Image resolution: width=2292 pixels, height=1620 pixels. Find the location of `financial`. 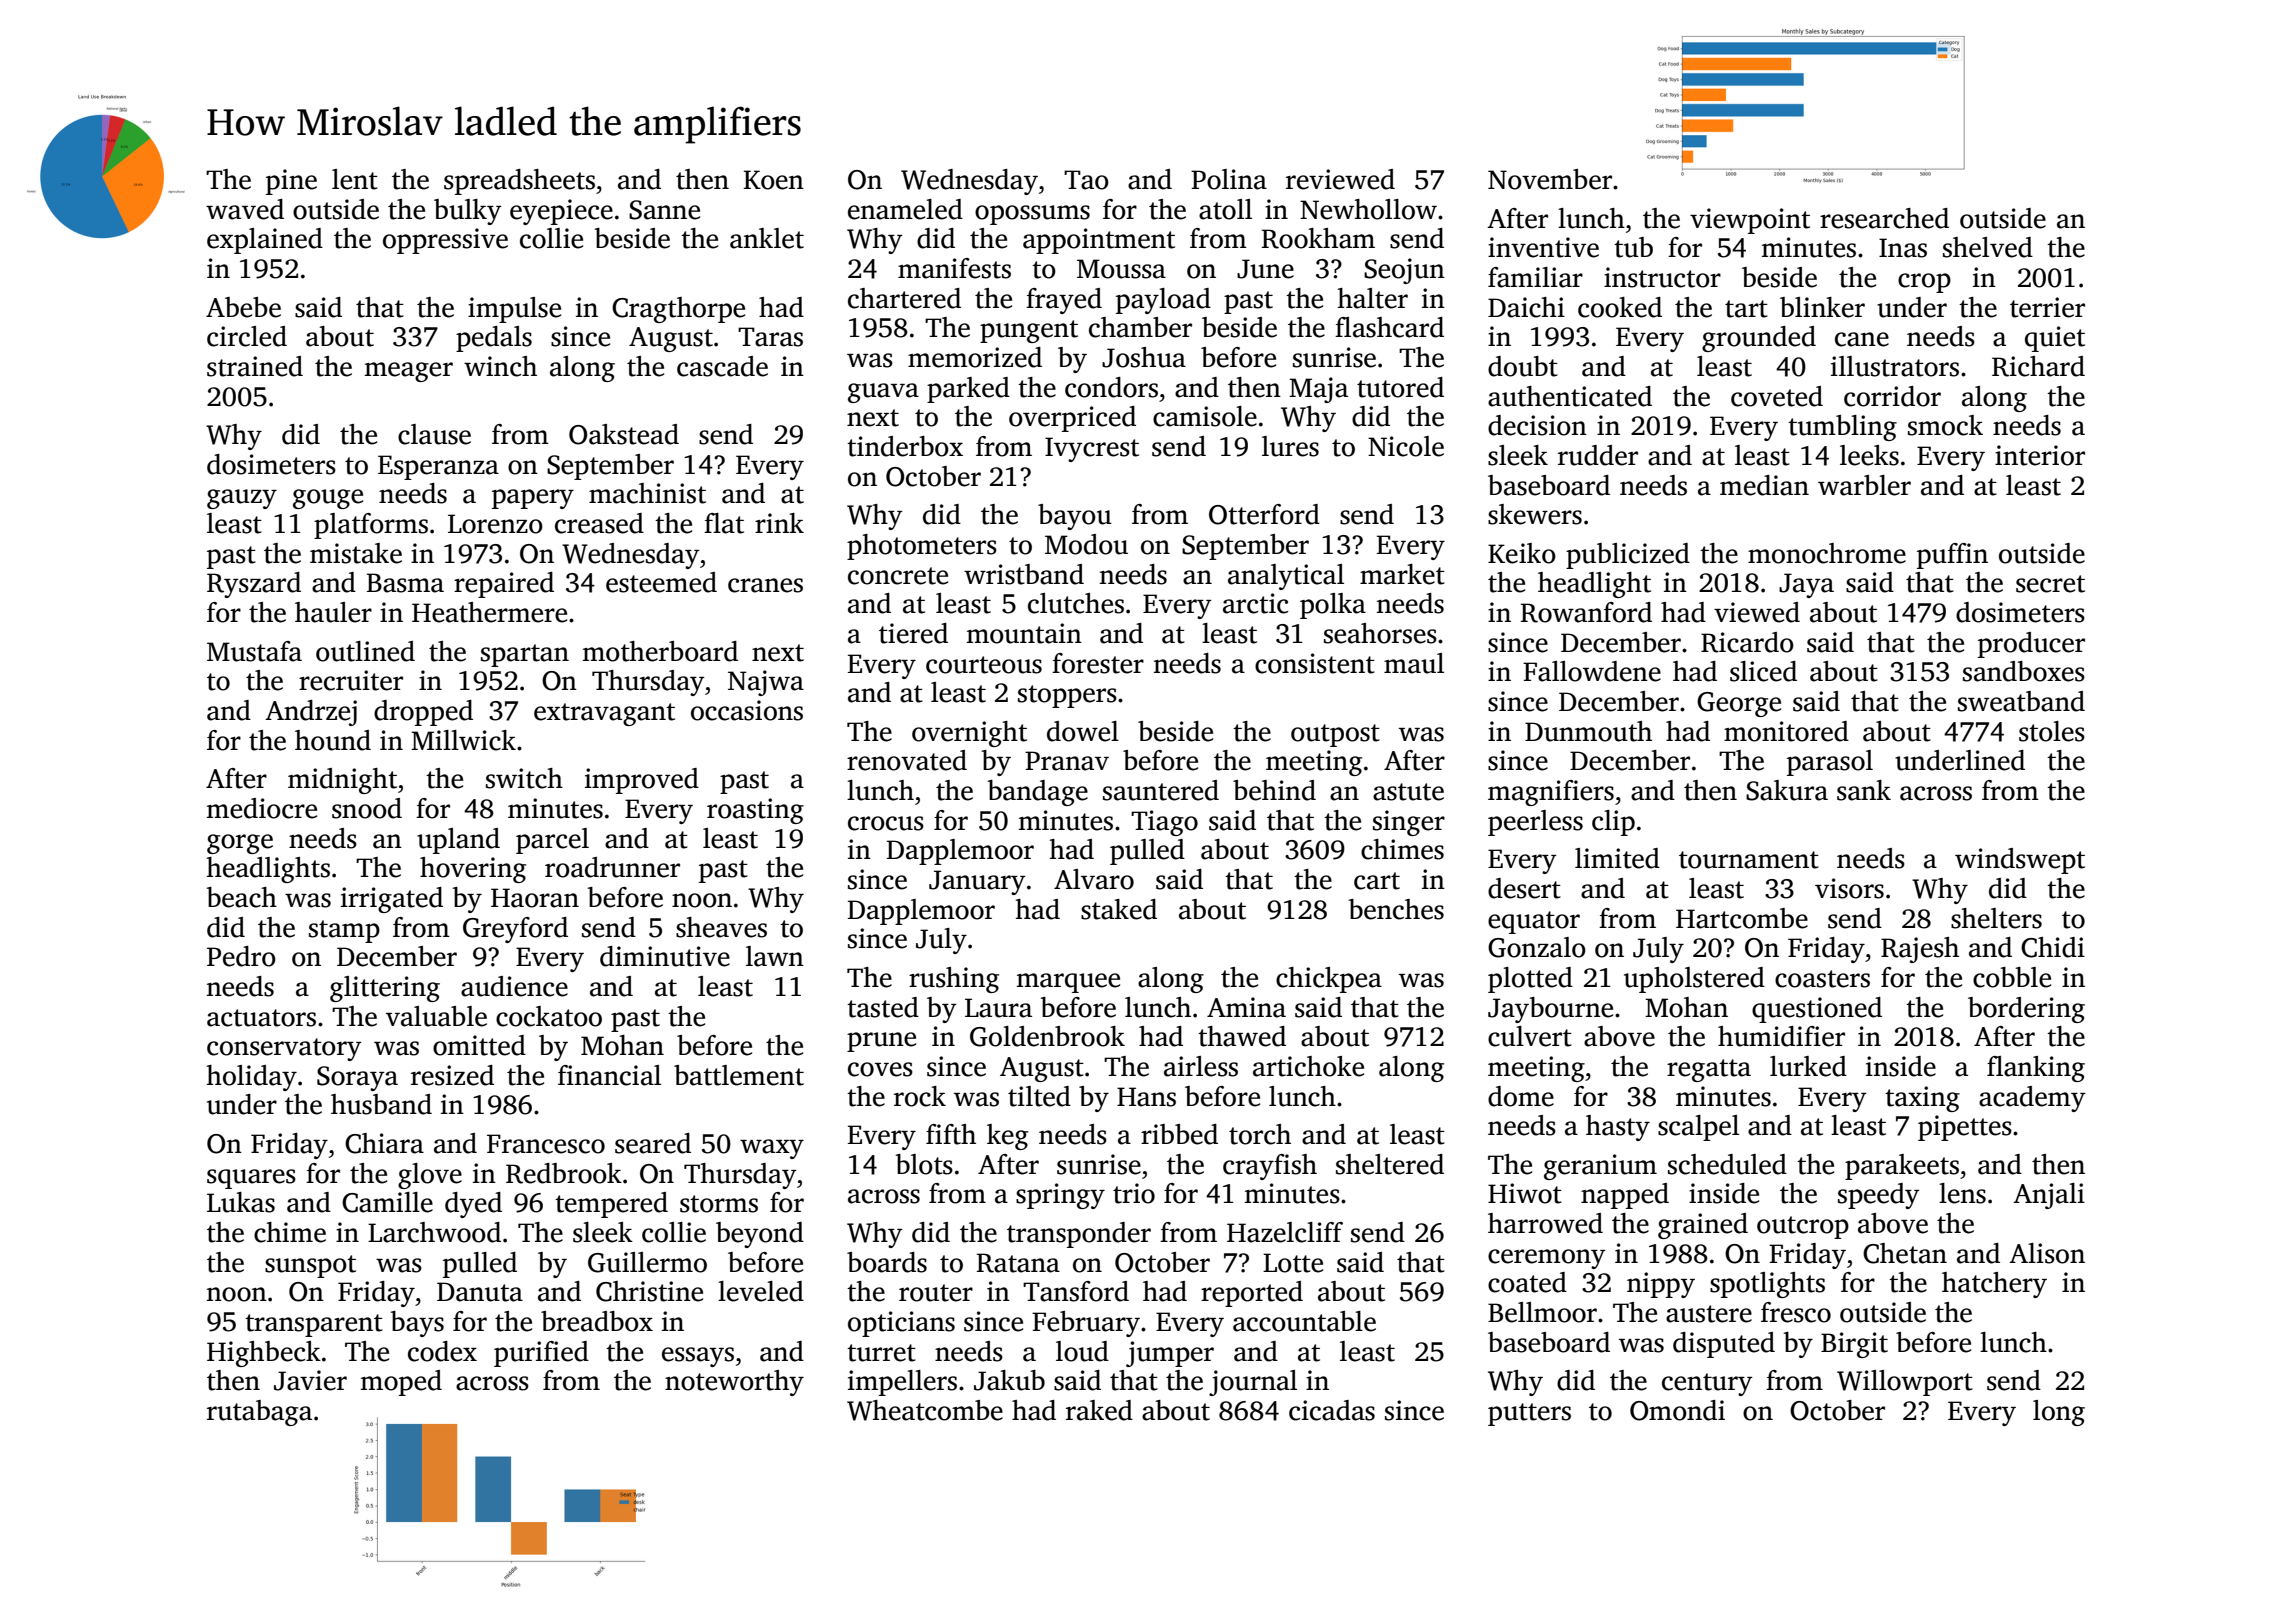

financial is located at coordinates (609, 1075).
